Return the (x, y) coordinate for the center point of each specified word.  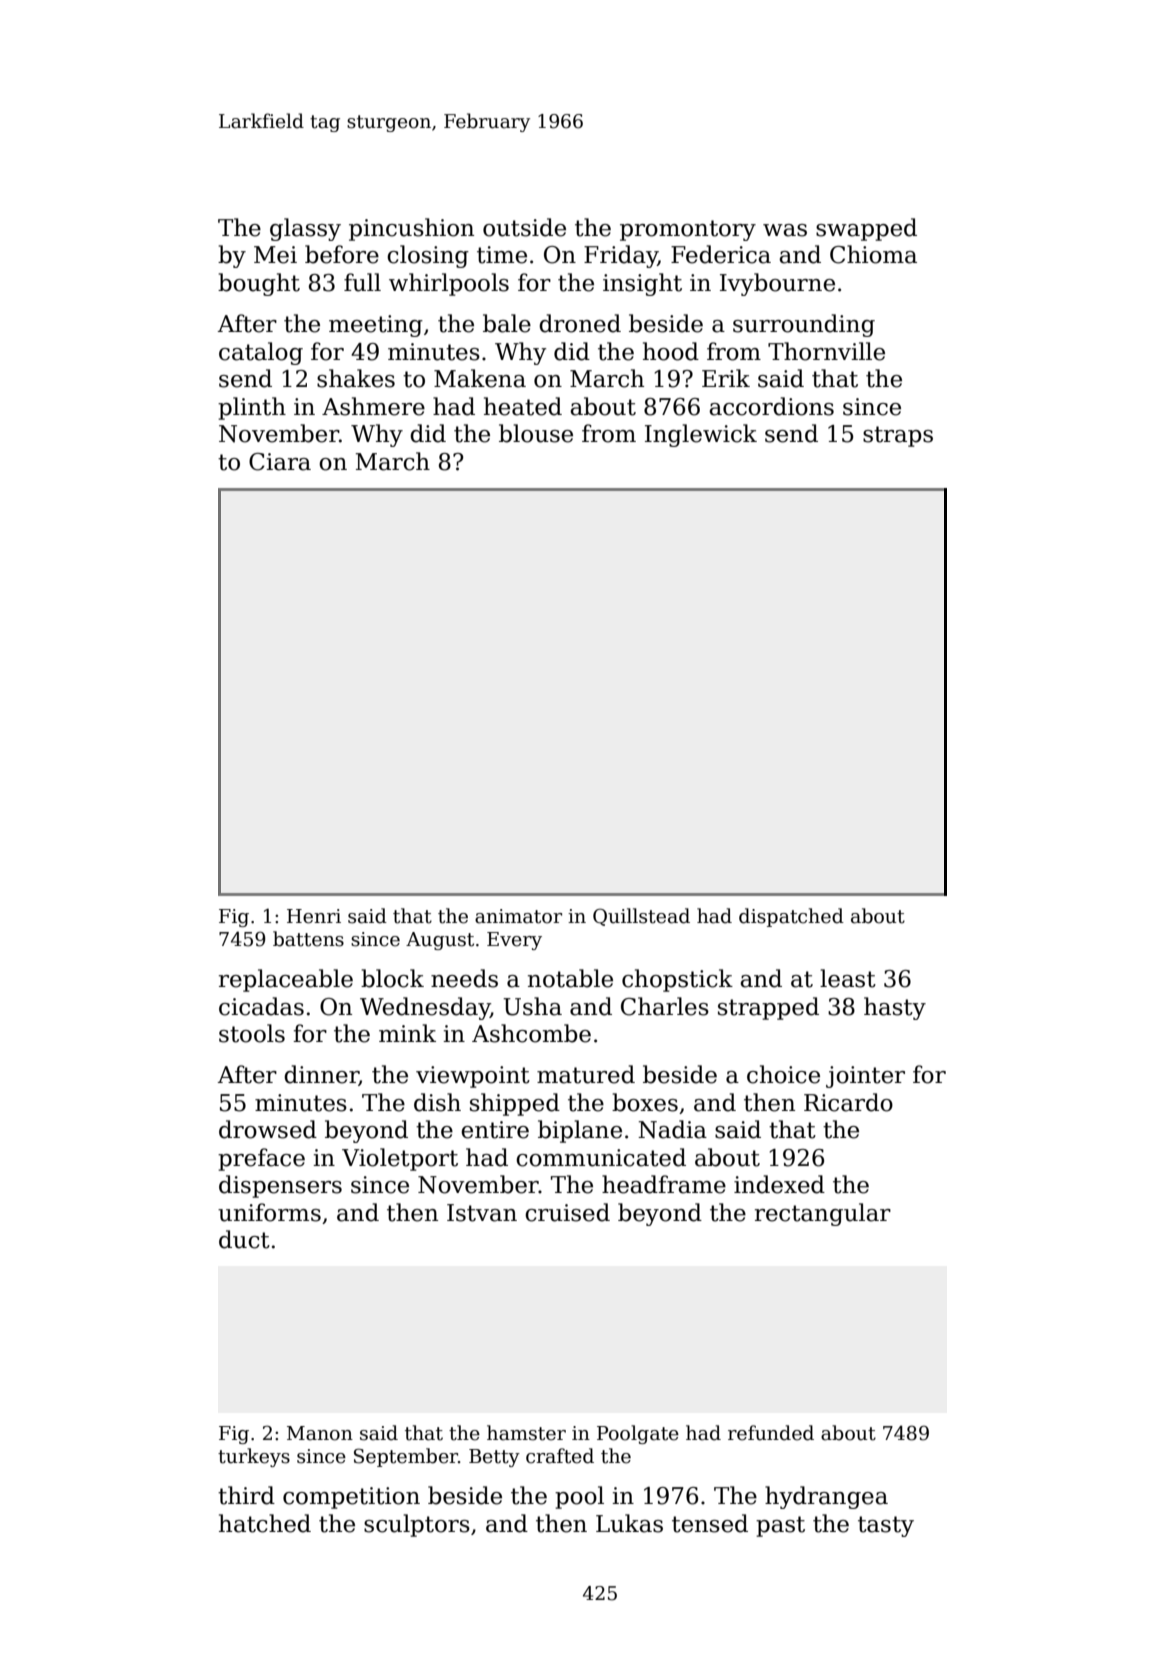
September (406, 1457)
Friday (621, 256)
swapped (866, 229)
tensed (710, 1523)
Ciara (280, 462)
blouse (536, 433)
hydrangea (826, 1497)
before (342, 254)
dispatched (791, 917)
